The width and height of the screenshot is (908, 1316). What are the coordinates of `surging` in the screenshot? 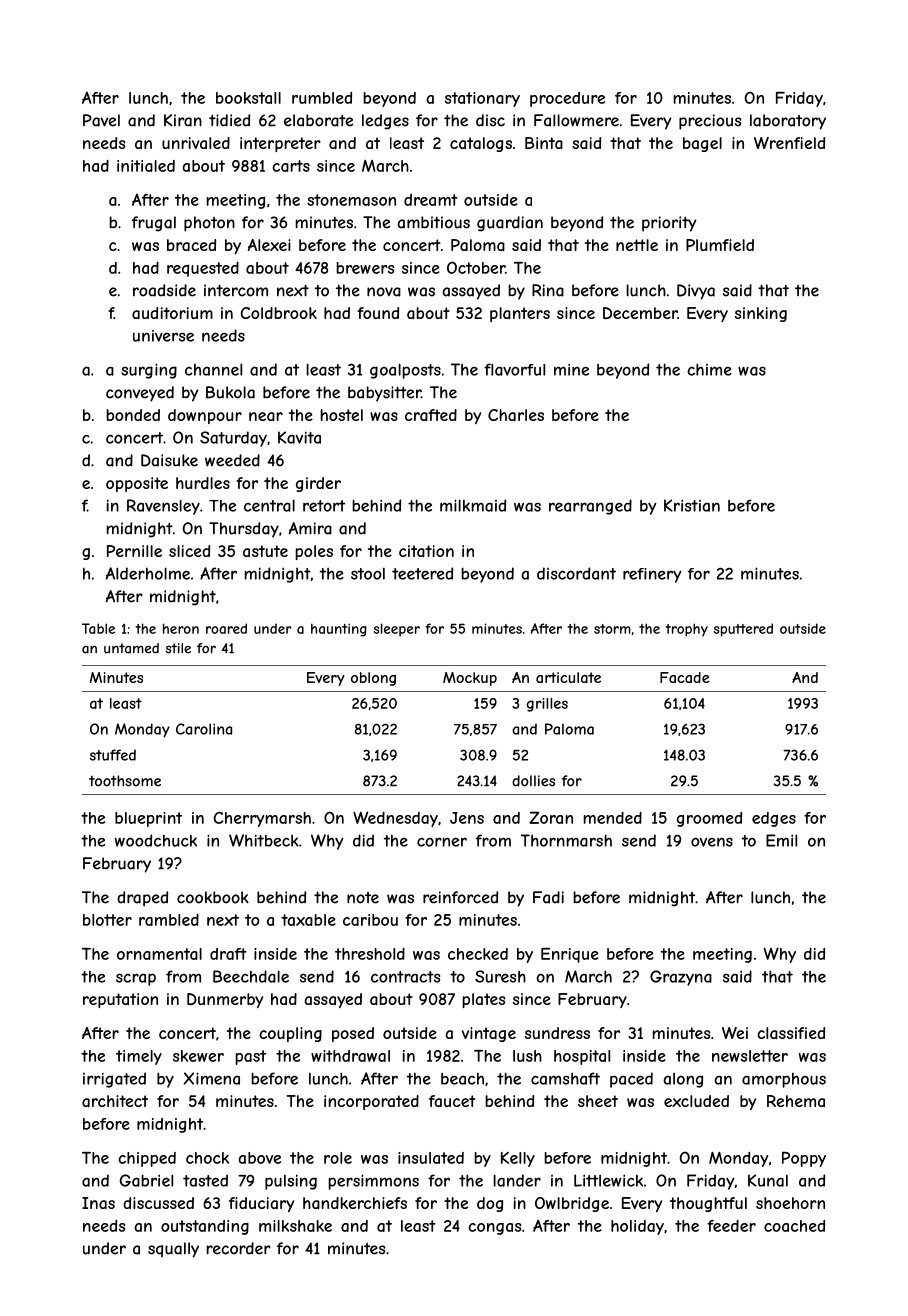 It's located at (149, 371).
